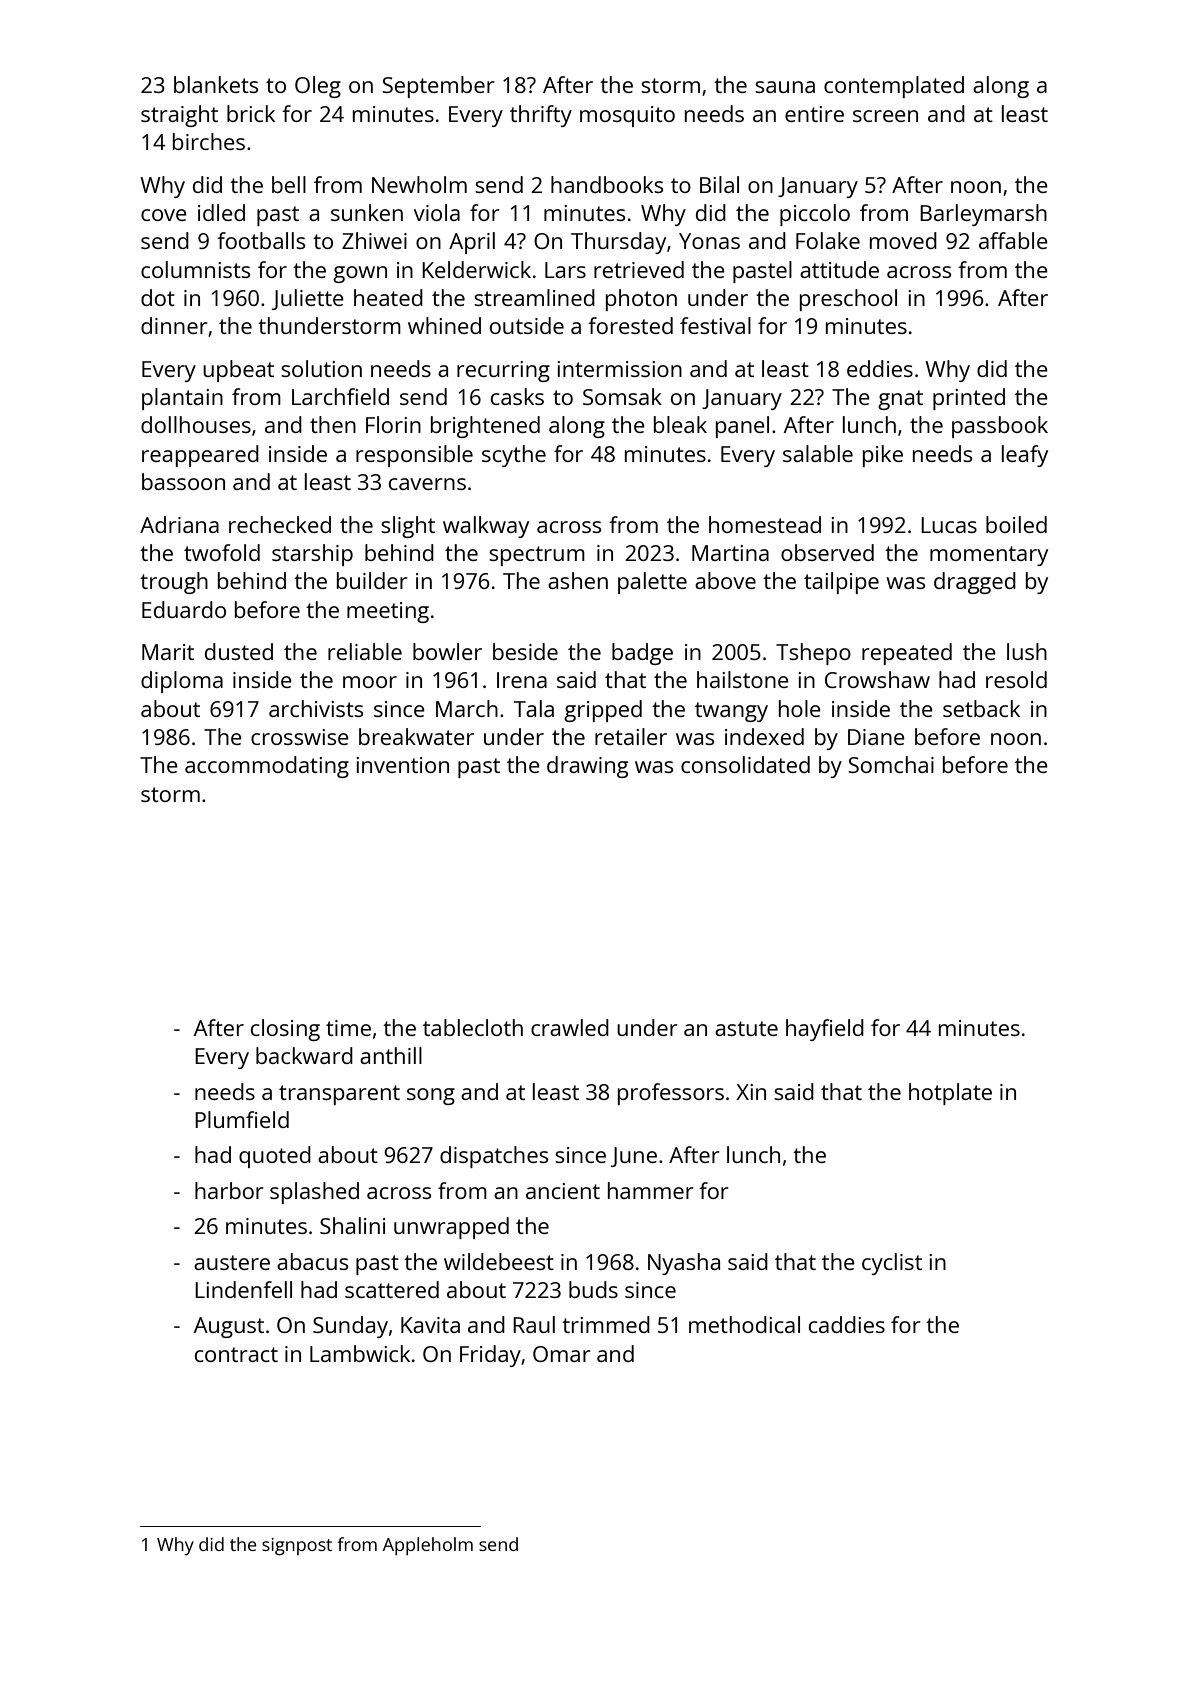  I want to click on Plumfield, so click(242, 1119).
